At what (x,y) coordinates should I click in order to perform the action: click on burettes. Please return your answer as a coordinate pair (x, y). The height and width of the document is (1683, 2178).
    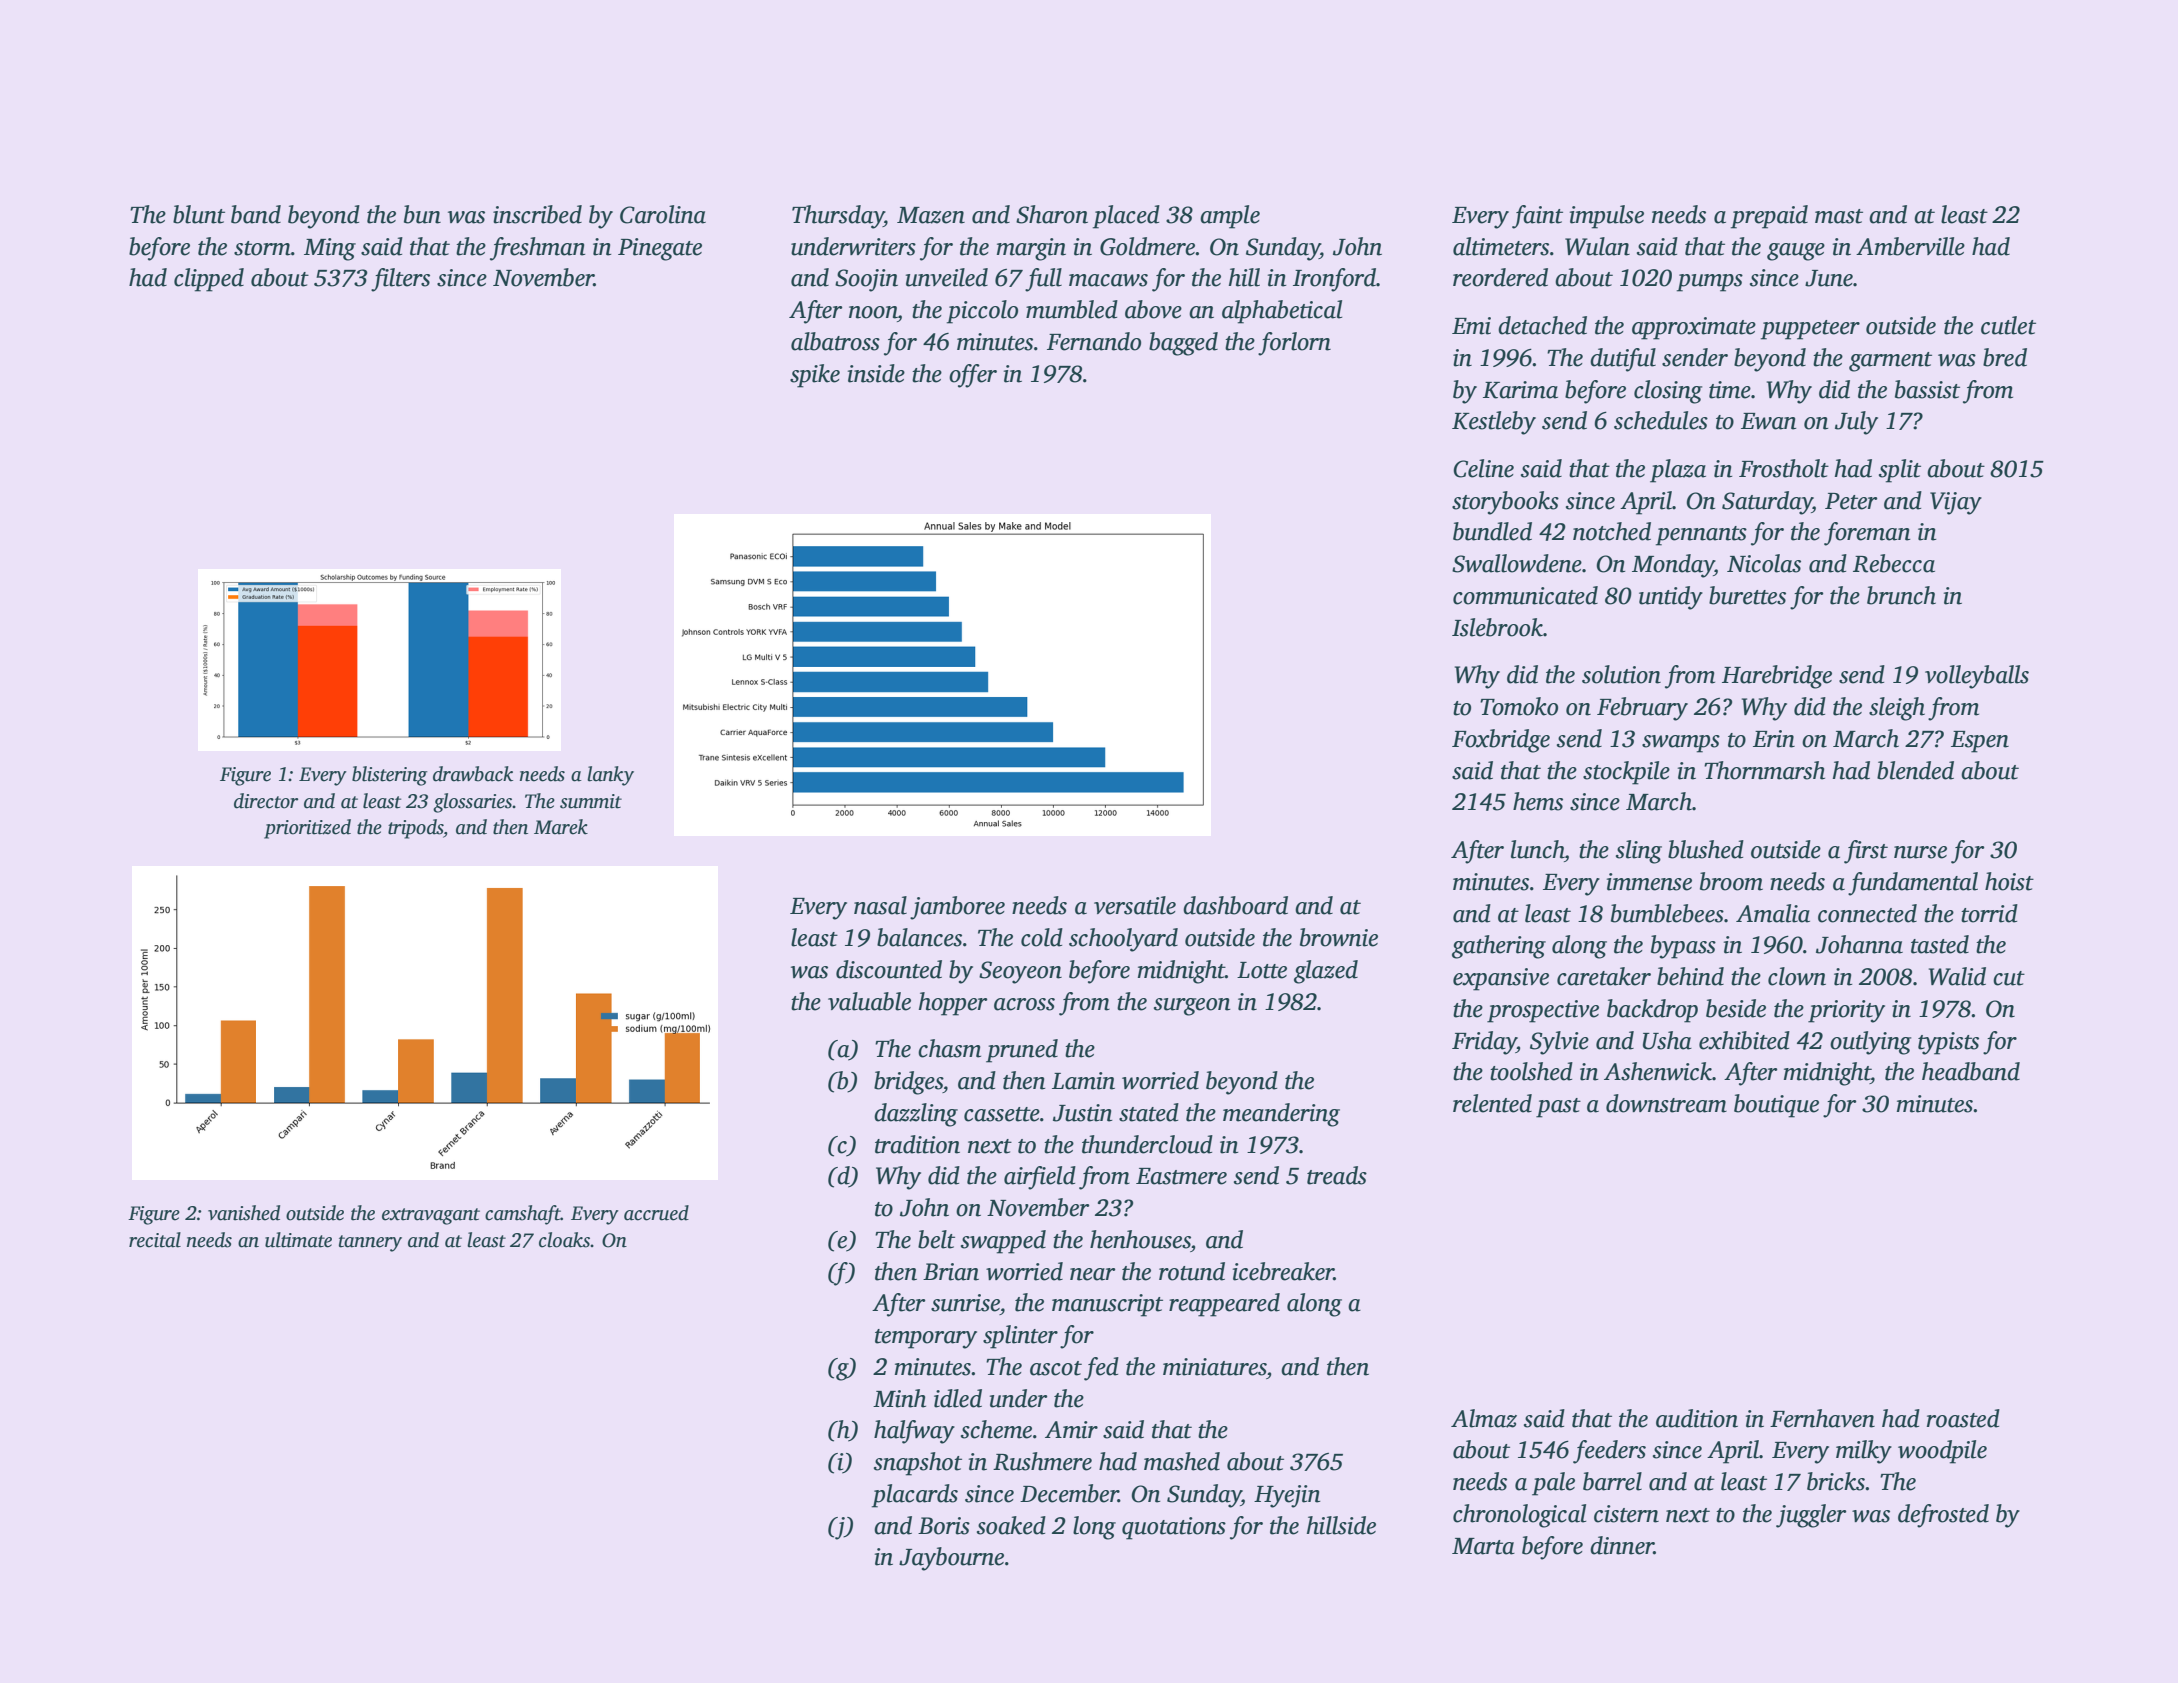
    Looking at the image, I should click on (1747, 595).
